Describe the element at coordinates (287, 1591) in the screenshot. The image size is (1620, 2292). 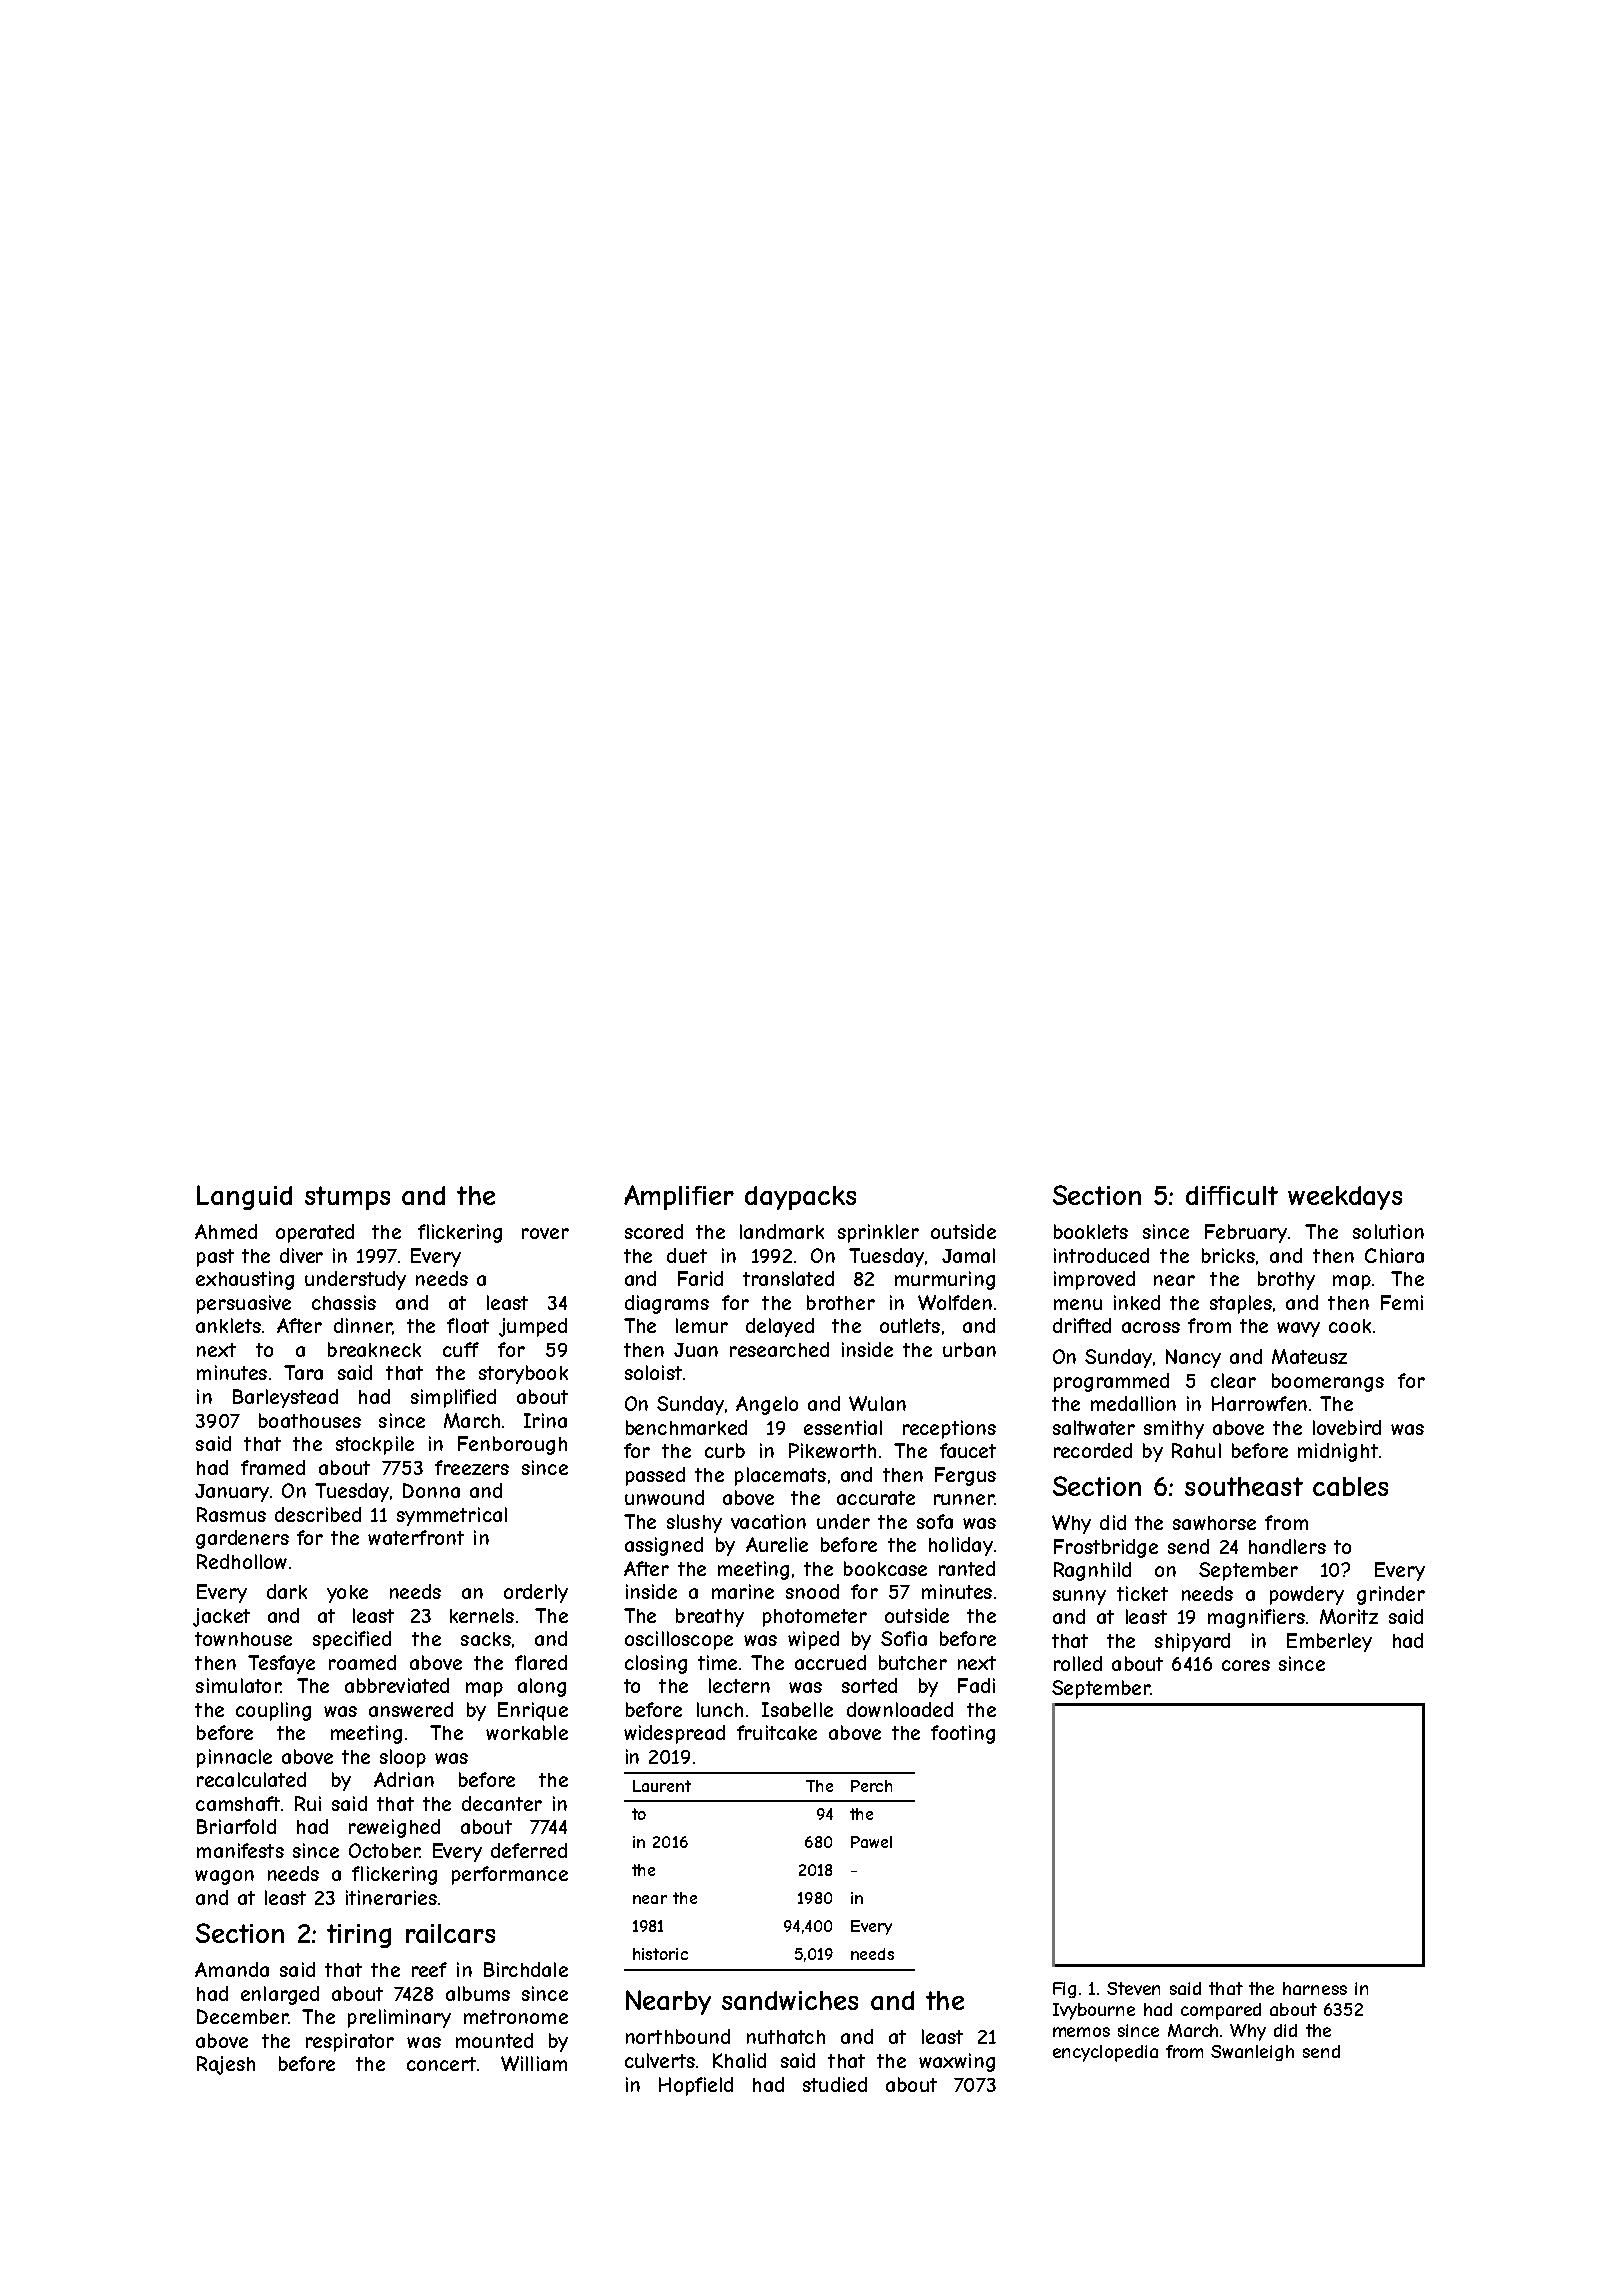
I see `dark` at that location.
